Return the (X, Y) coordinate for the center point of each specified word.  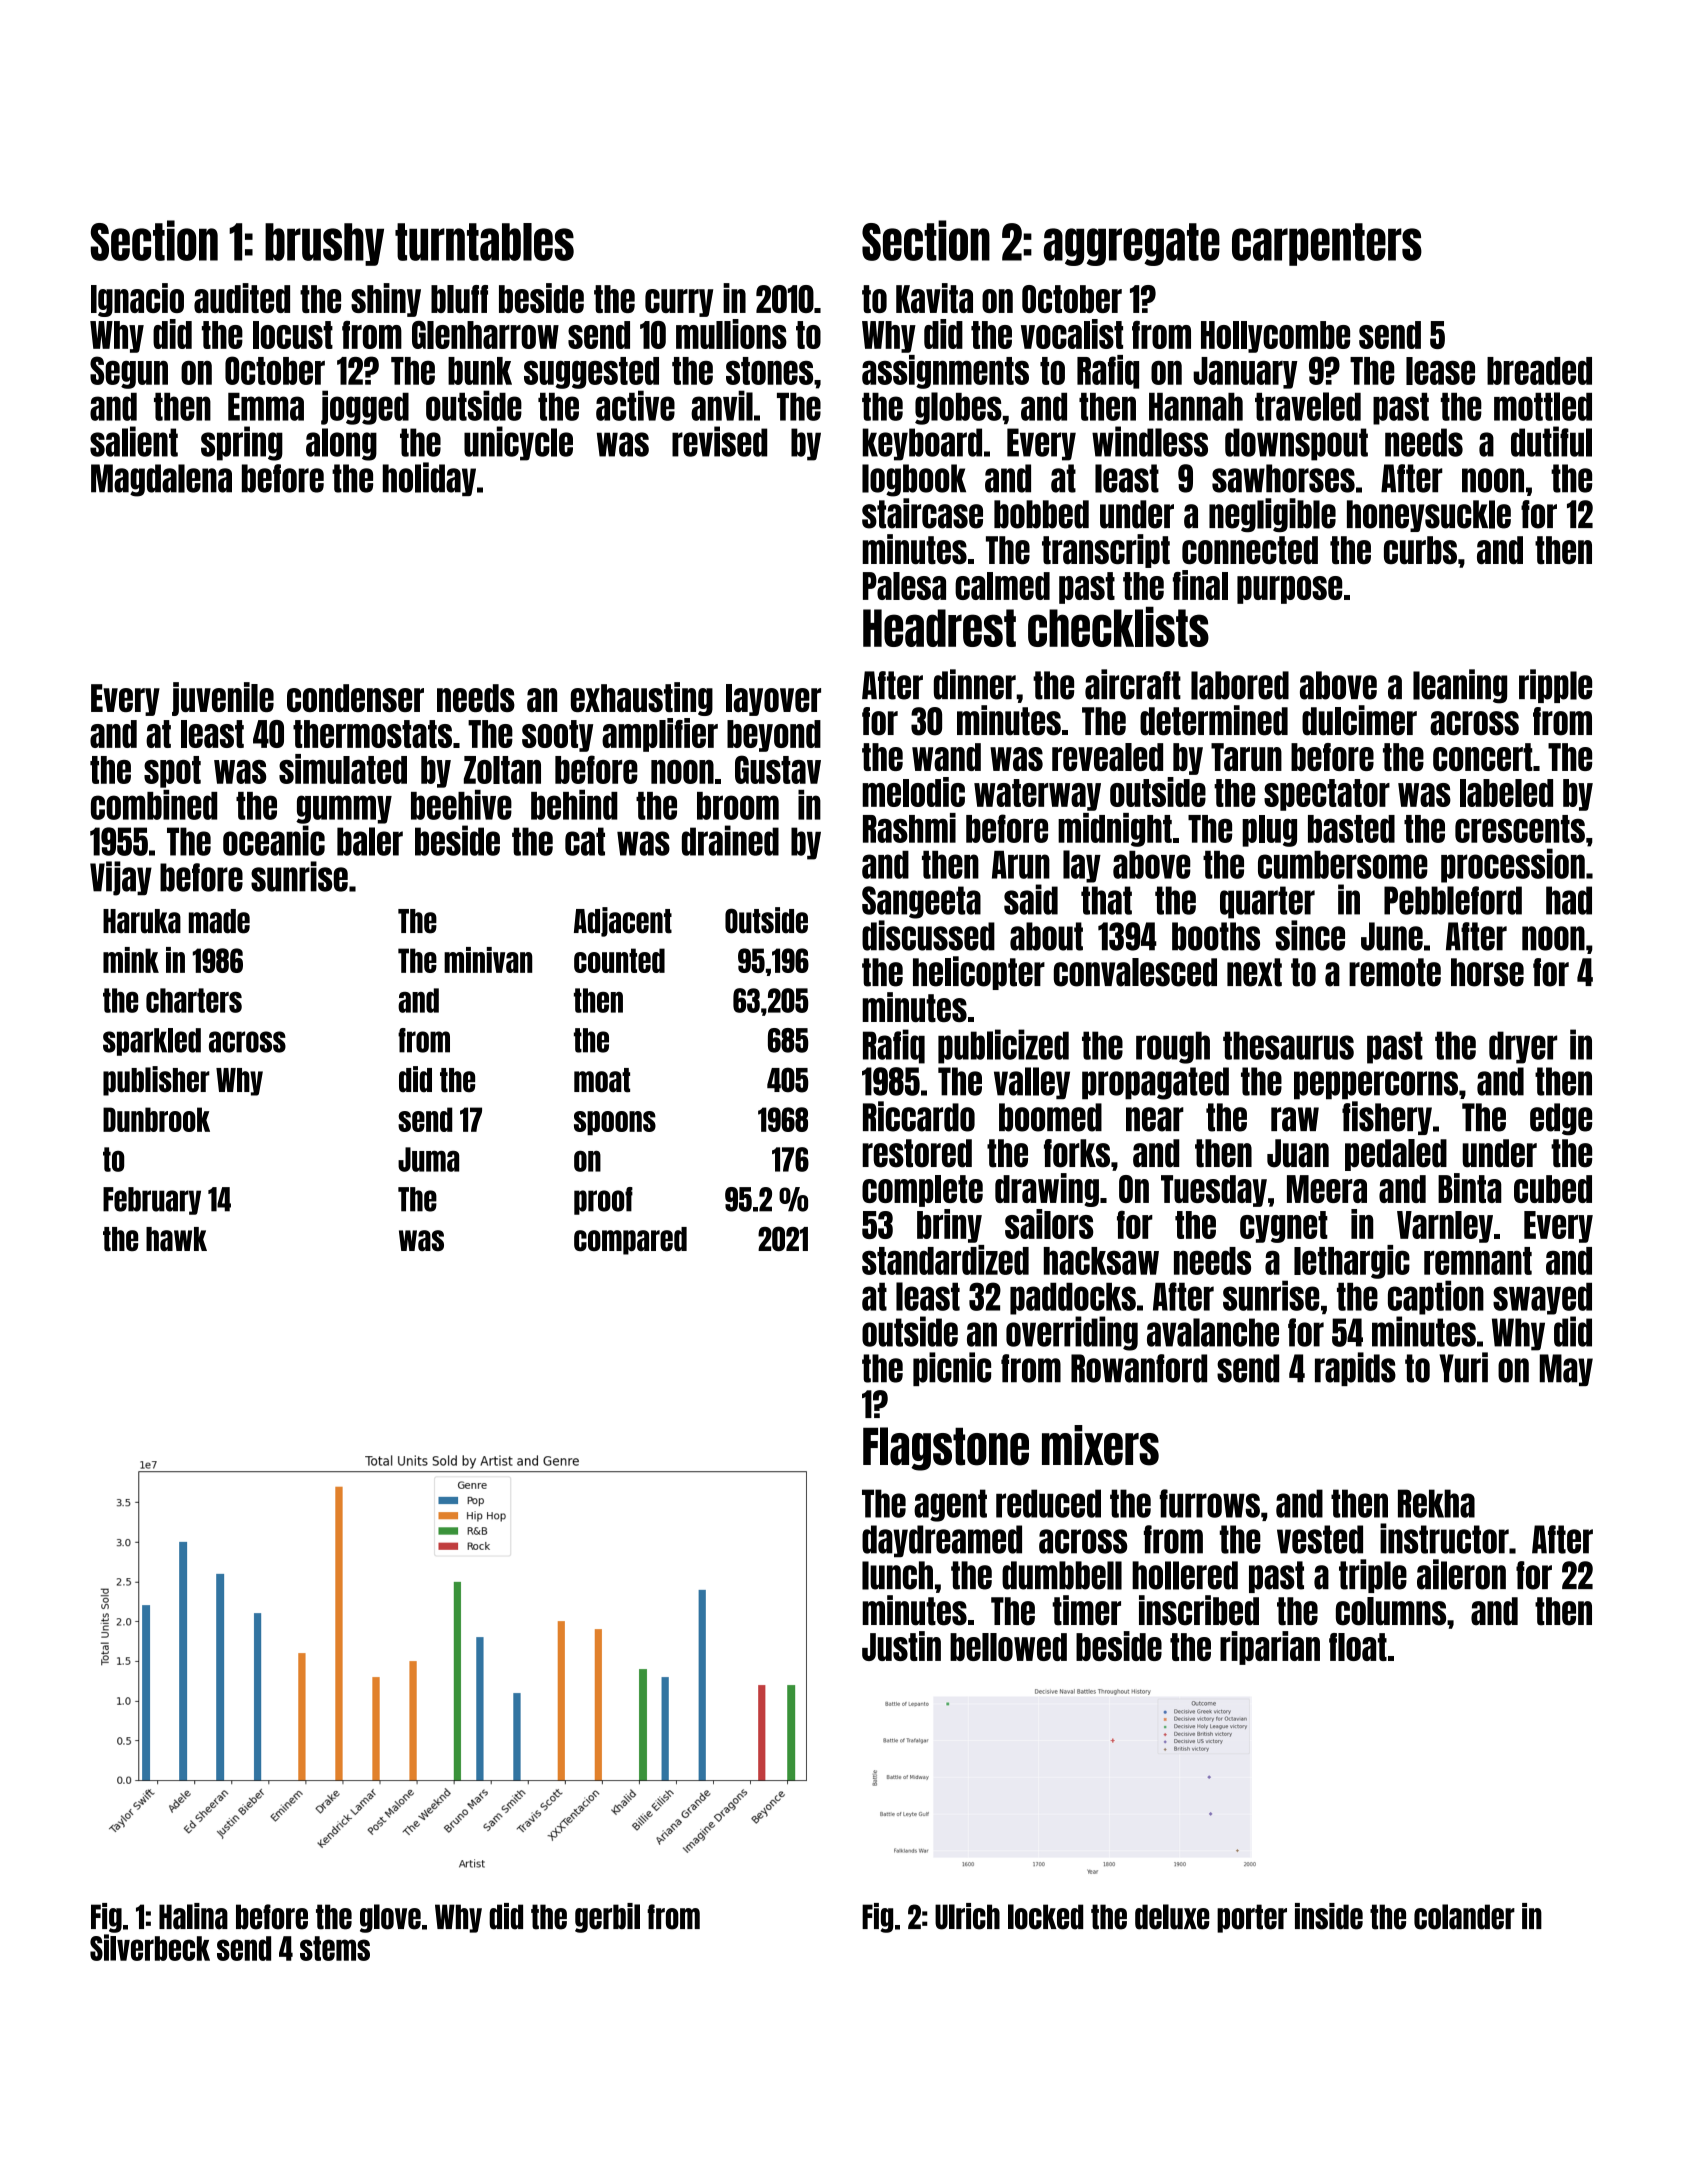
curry (679, 303)
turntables (484, 242)
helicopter (979, 973)
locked (1045, 1917)
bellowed (1008, 1647)
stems (335, 1948)
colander (1464, 1917)
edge (1561, 1119)
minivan (488, 960)
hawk (176, 1239)
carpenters (1327, 244)
